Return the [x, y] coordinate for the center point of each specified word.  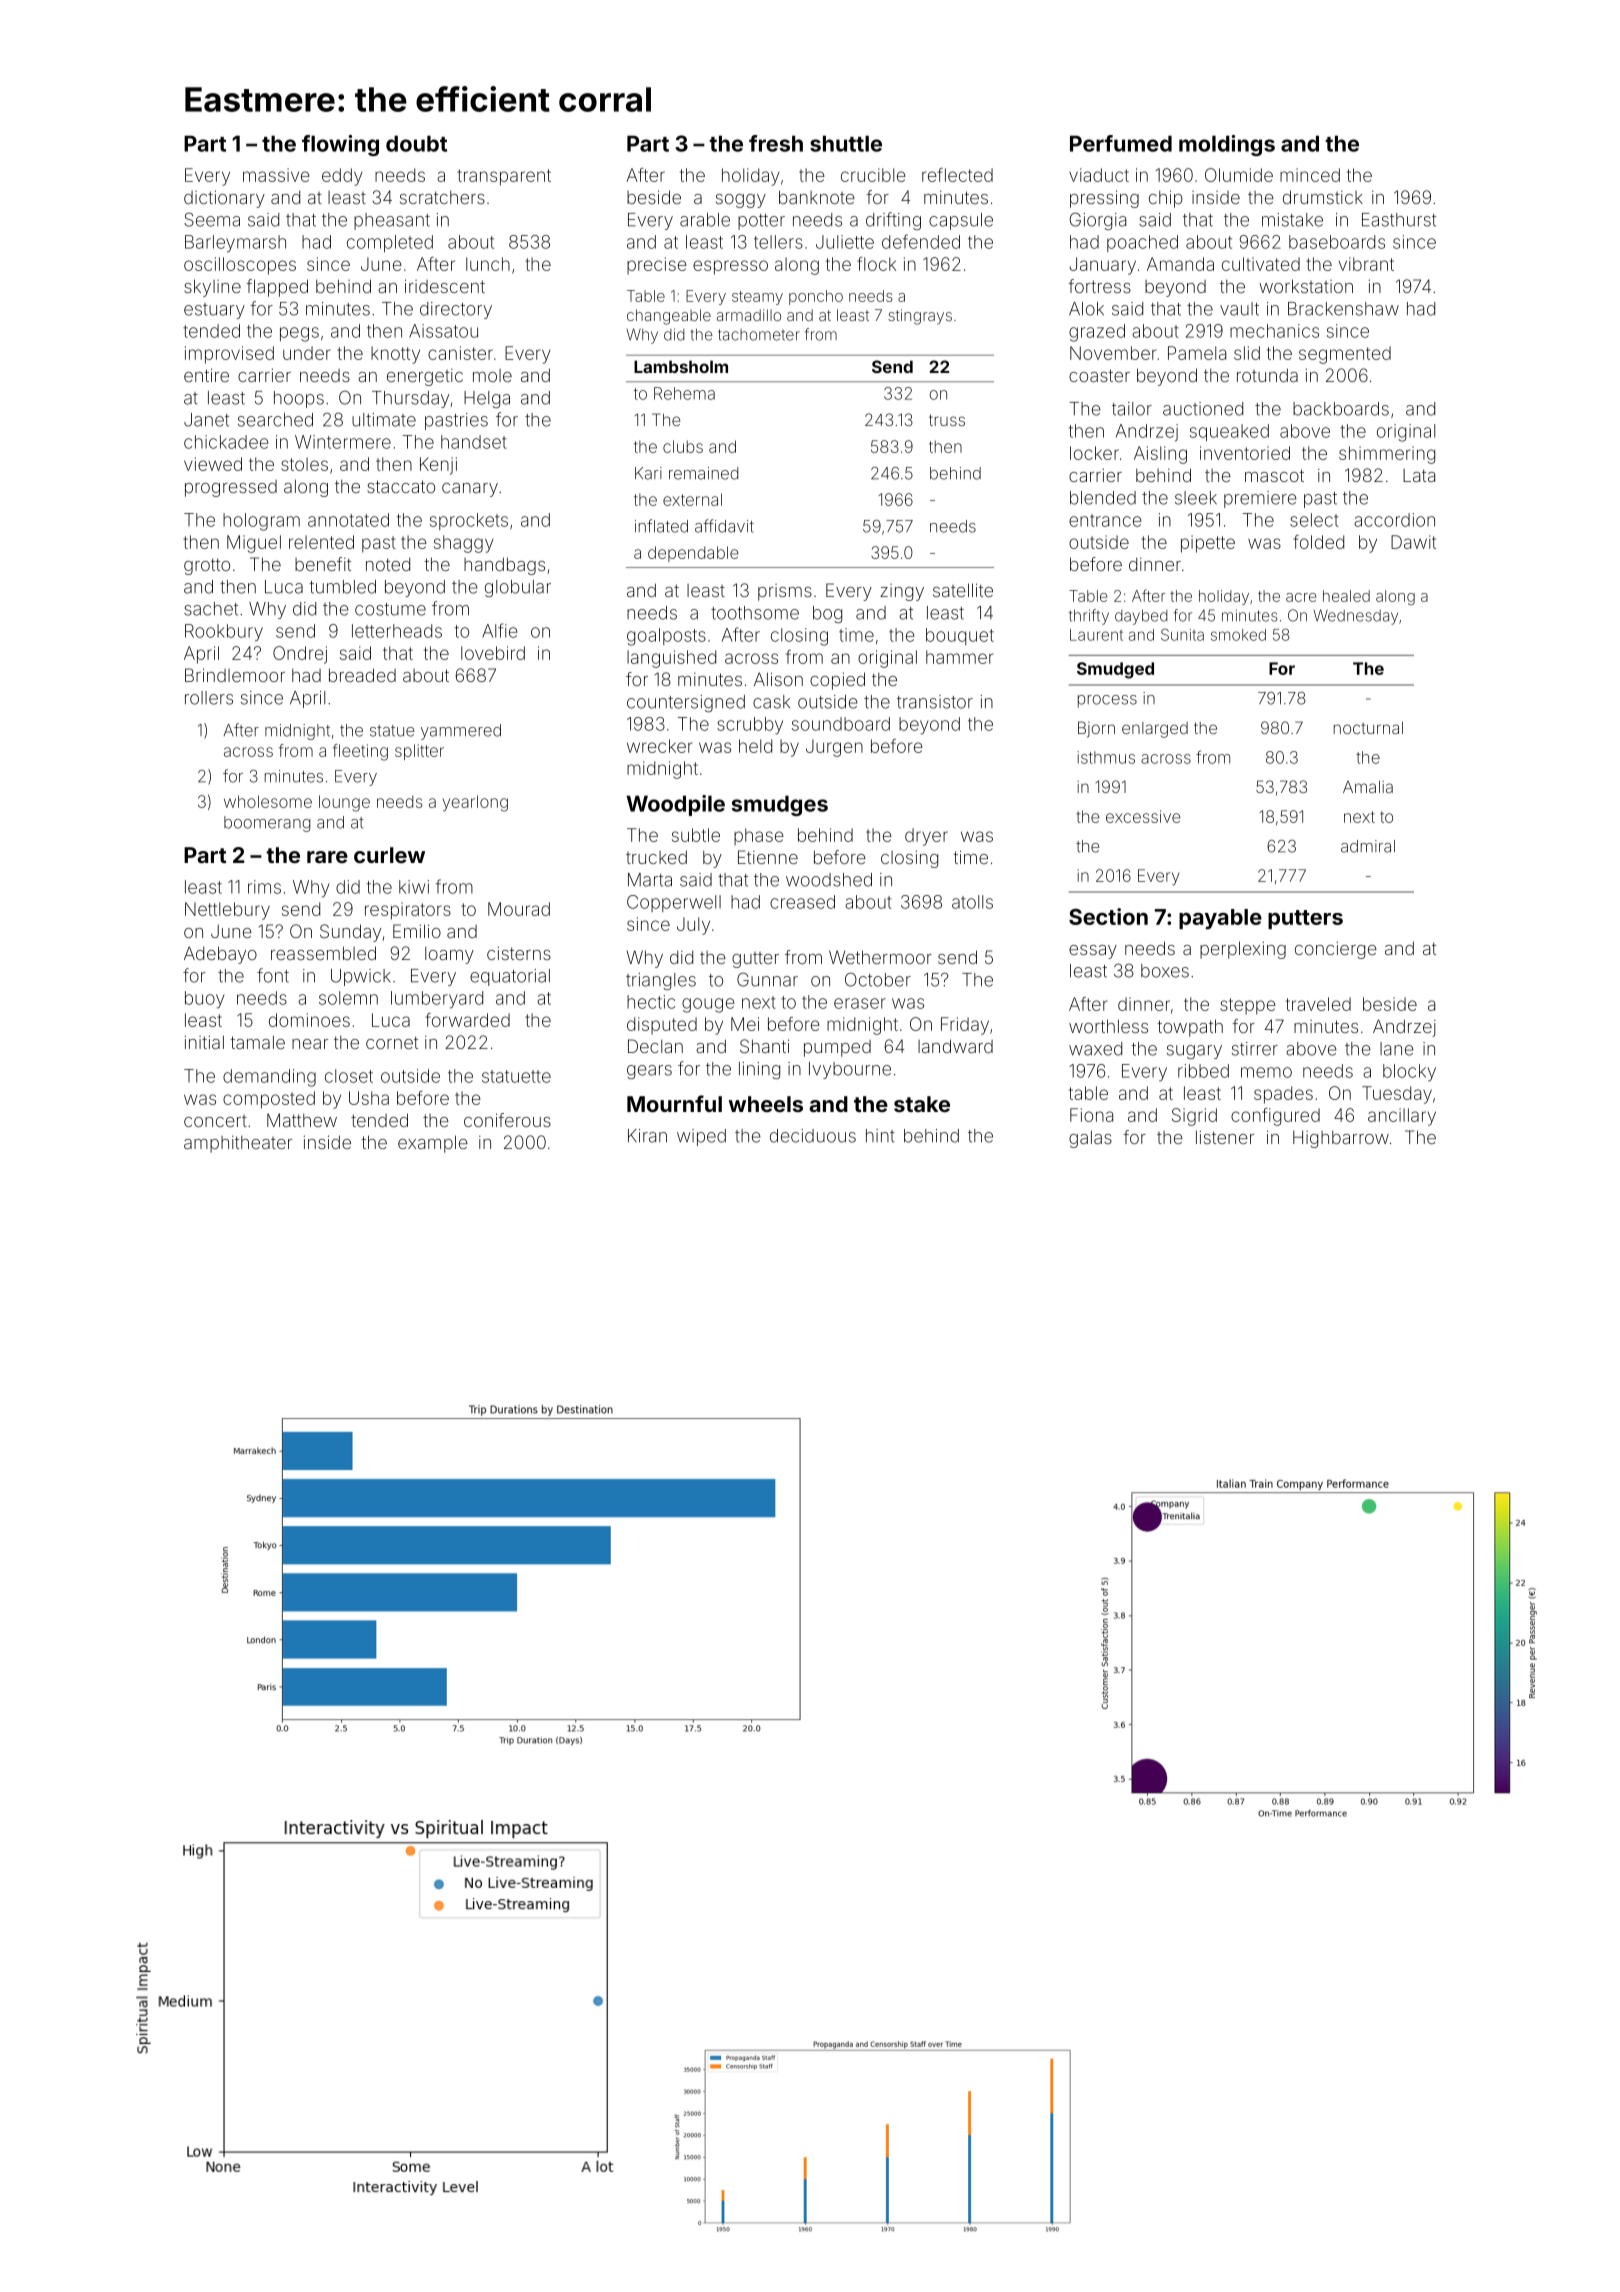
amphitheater [238, 1144]
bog [827, 614]
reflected [957, 175]
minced [1310, 175]
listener [1225, 1137]
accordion [1394, 520]
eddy [342, 177]
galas [1090, 1139]
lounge [344, 803]
